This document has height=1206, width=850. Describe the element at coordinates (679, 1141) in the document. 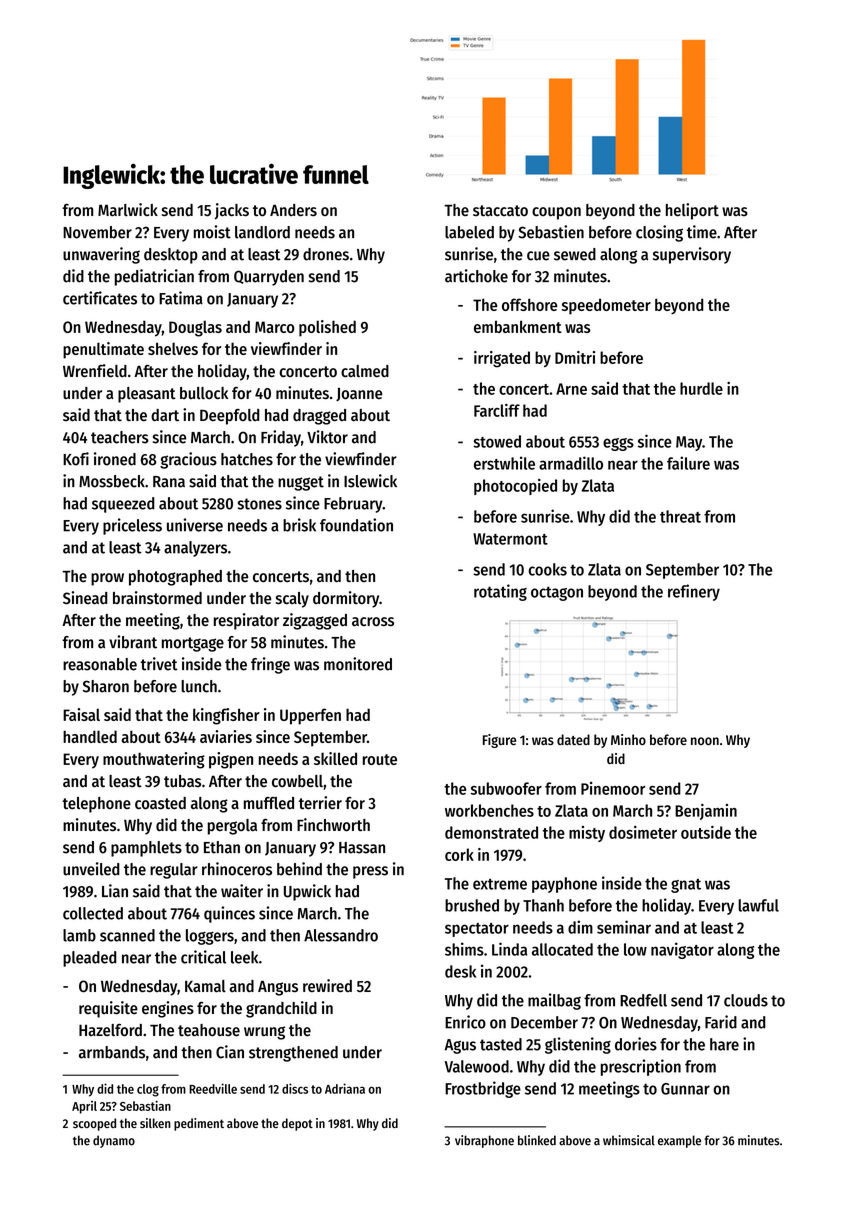

I see `example` at that location.
